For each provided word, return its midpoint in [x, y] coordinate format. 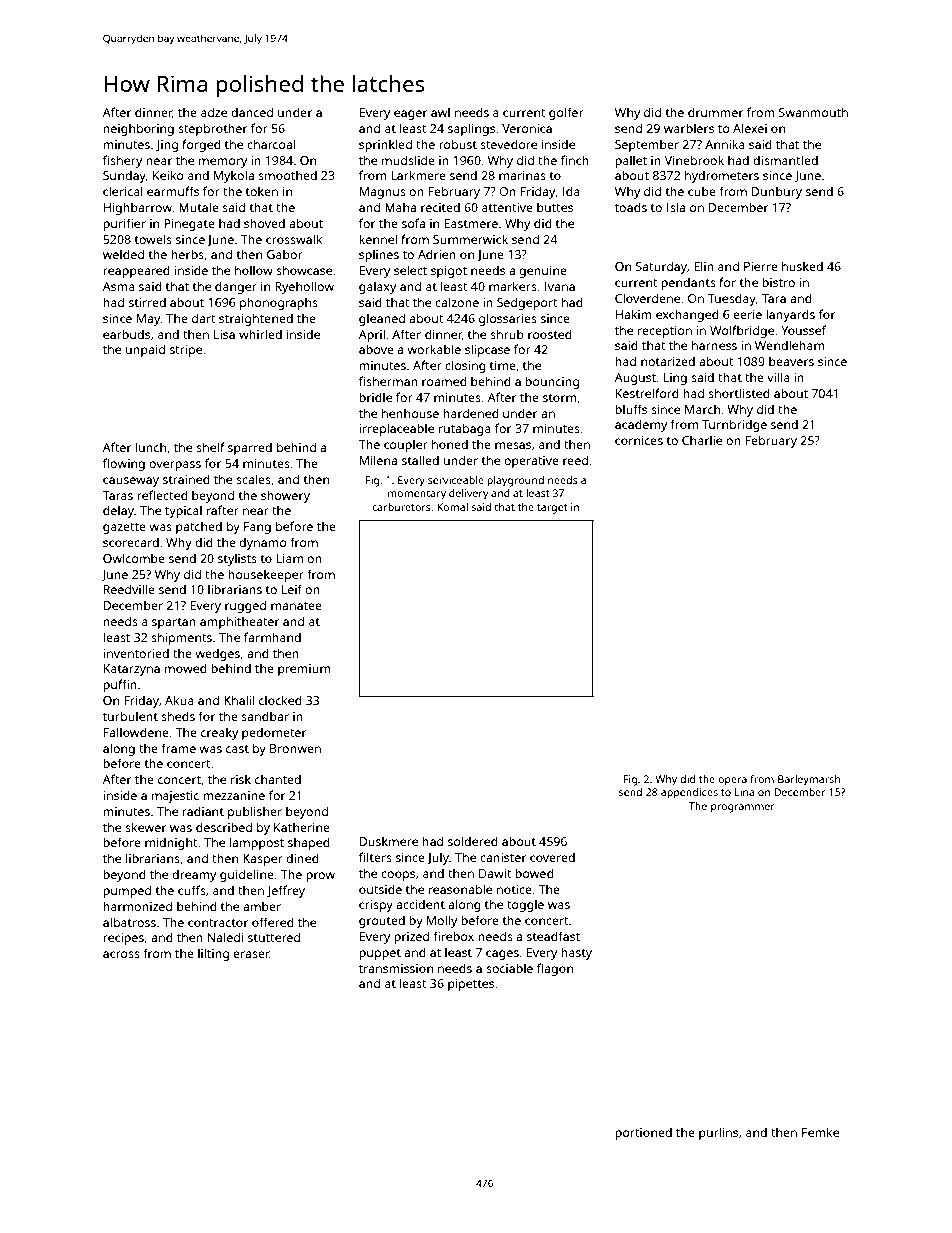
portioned [643, 1134]
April [372, 335]
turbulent [130, 716]
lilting [213, 954]
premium [304, 670]
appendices [689, 793]
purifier [124, 224]
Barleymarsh [809, 780]
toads [631, 207]
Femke [820, 1132]
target [552, 509]
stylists [237, 559]
